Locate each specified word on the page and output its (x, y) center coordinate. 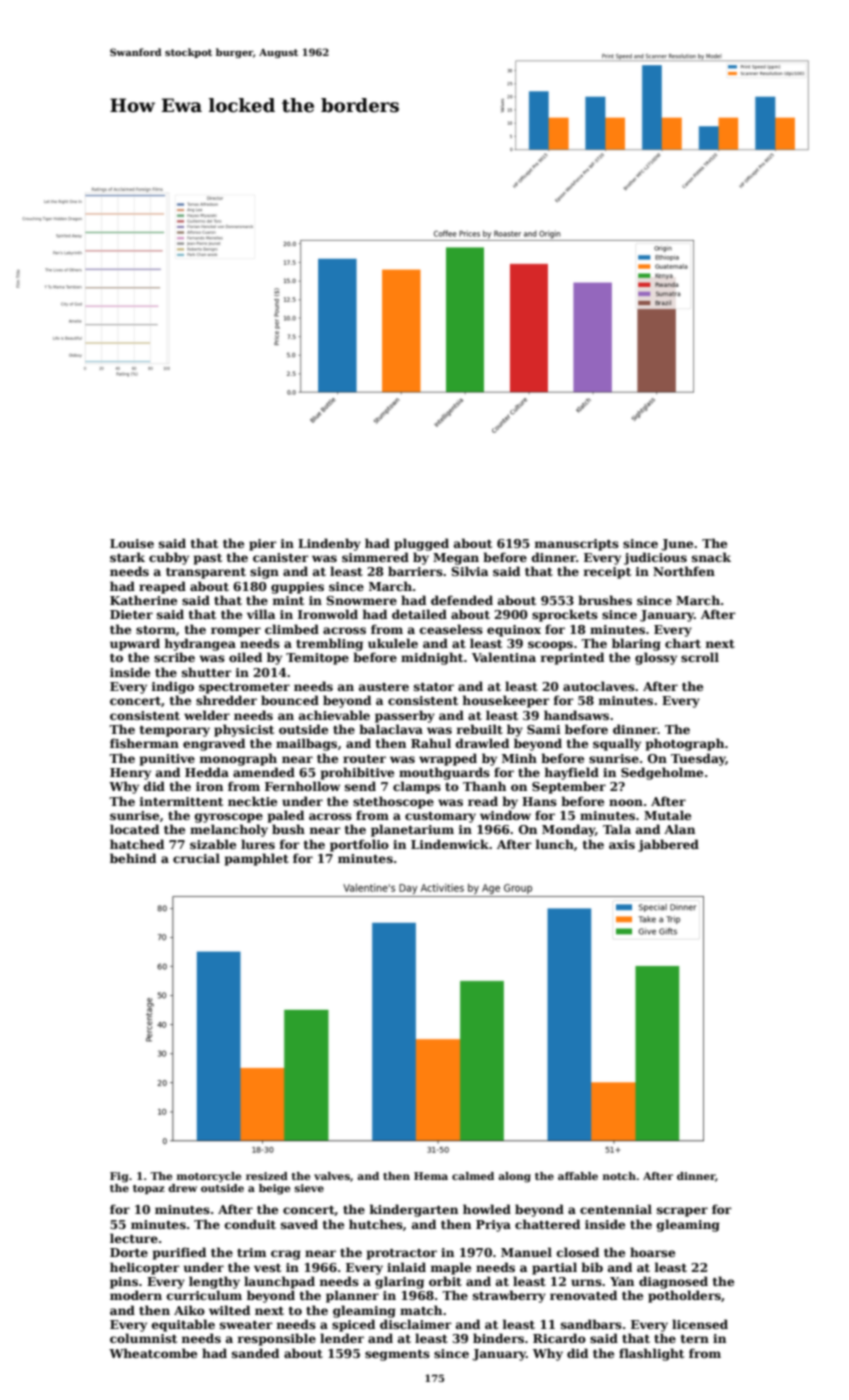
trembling (329, 644)
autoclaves (599, 686)
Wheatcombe (153, 1353)
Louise (132, 543)
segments (397, 1355)
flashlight (651, 1354)
